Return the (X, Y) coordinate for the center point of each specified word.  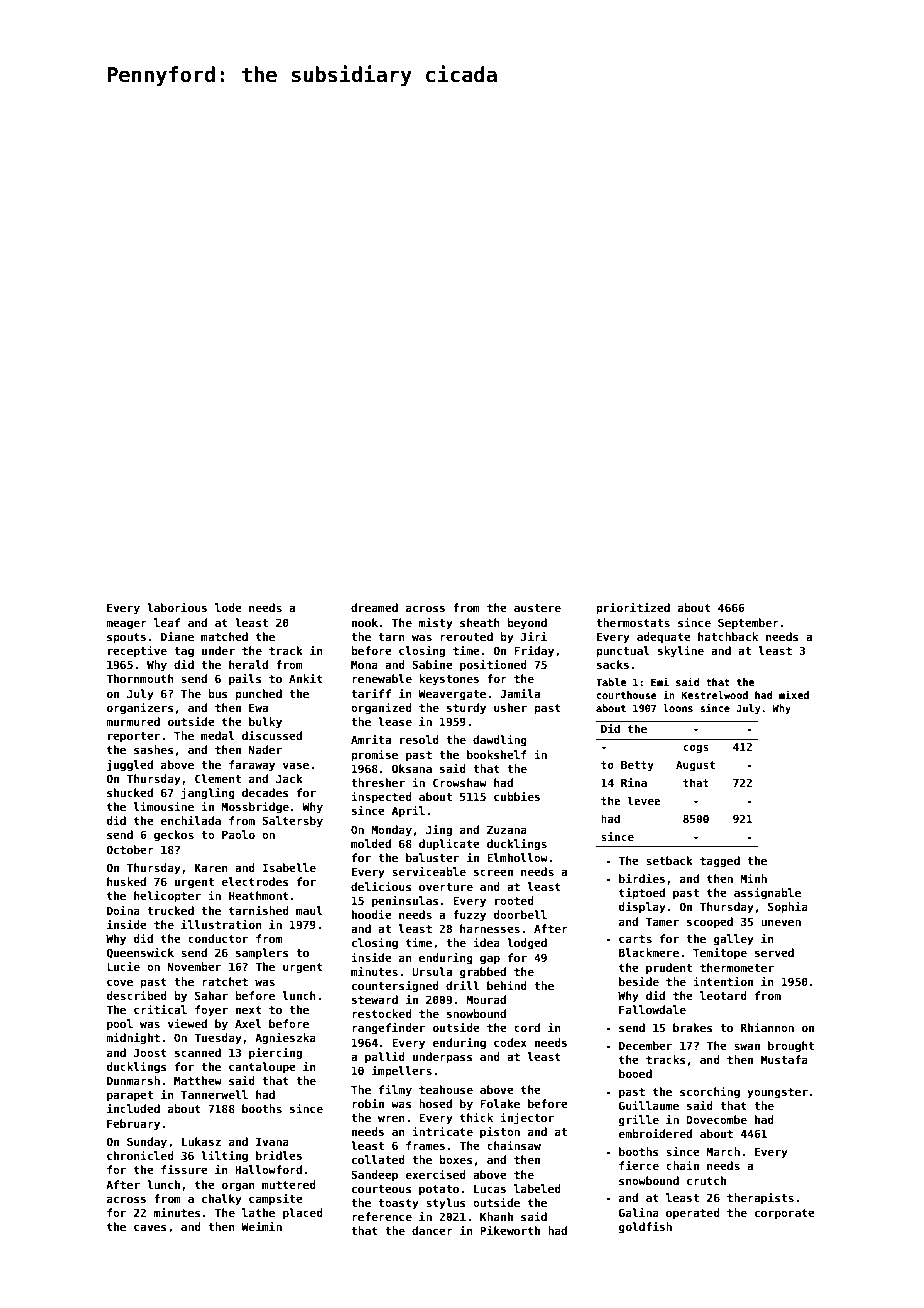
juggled (130, 766)
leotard (723, 995)
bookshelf (497, 754)
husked (126, 881)
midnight (133, 1039)
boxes (456, 1159)
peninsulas (405, 901)
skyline (681, 652)
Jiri (534, 636)
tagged (720, 862)
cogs (696, 749)
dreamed (374, 607)
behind (507, 985)
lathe (258, 1212)
